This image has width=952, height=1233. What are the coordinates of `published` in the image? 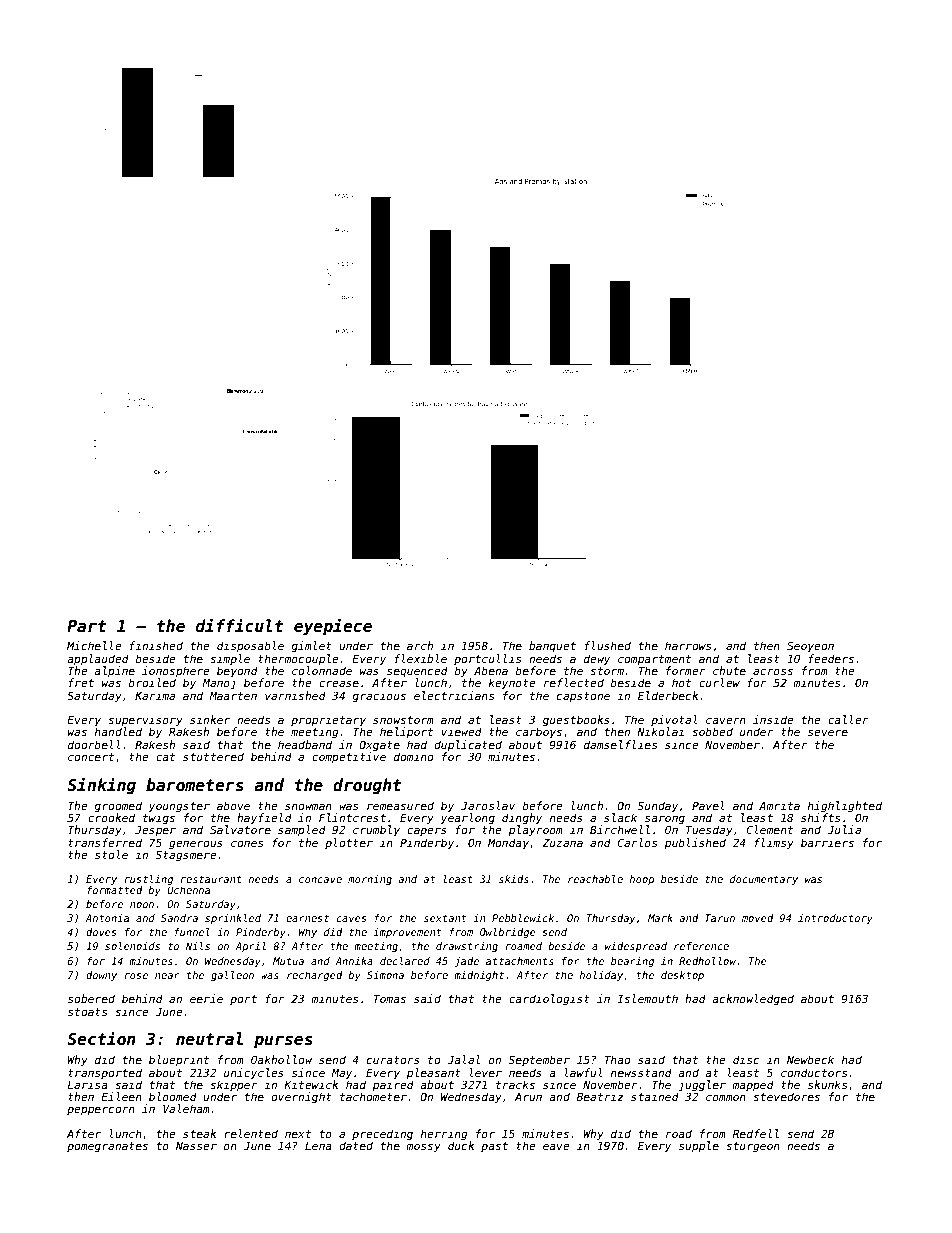 It's located at (695, 843).
